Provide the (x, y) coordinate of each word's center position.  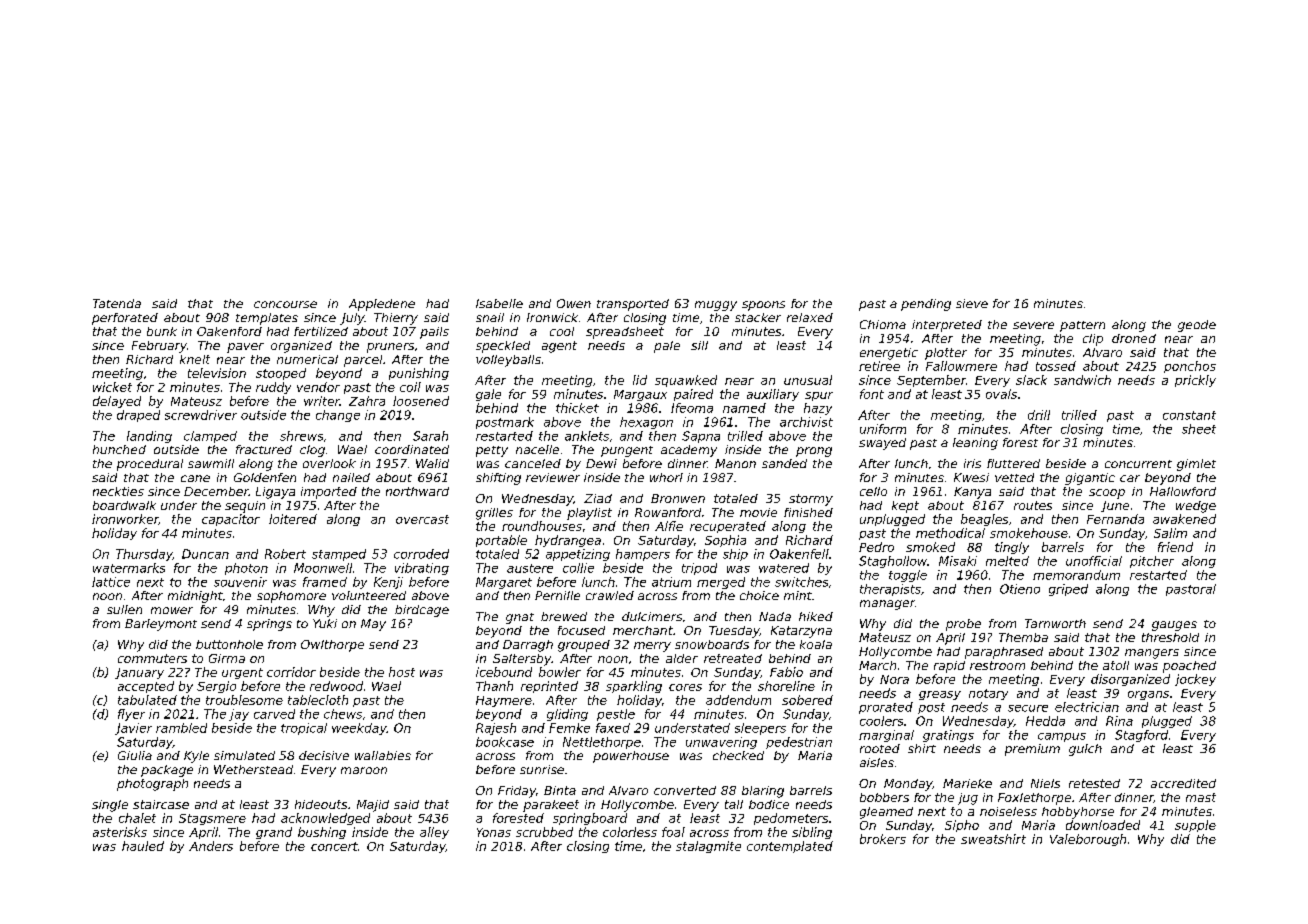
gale (488, 395)
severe (1033, 325)
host (402, 672)
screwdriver (201, 415)
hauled (143, 846)
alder (682, 658)
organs (1148, 695)
